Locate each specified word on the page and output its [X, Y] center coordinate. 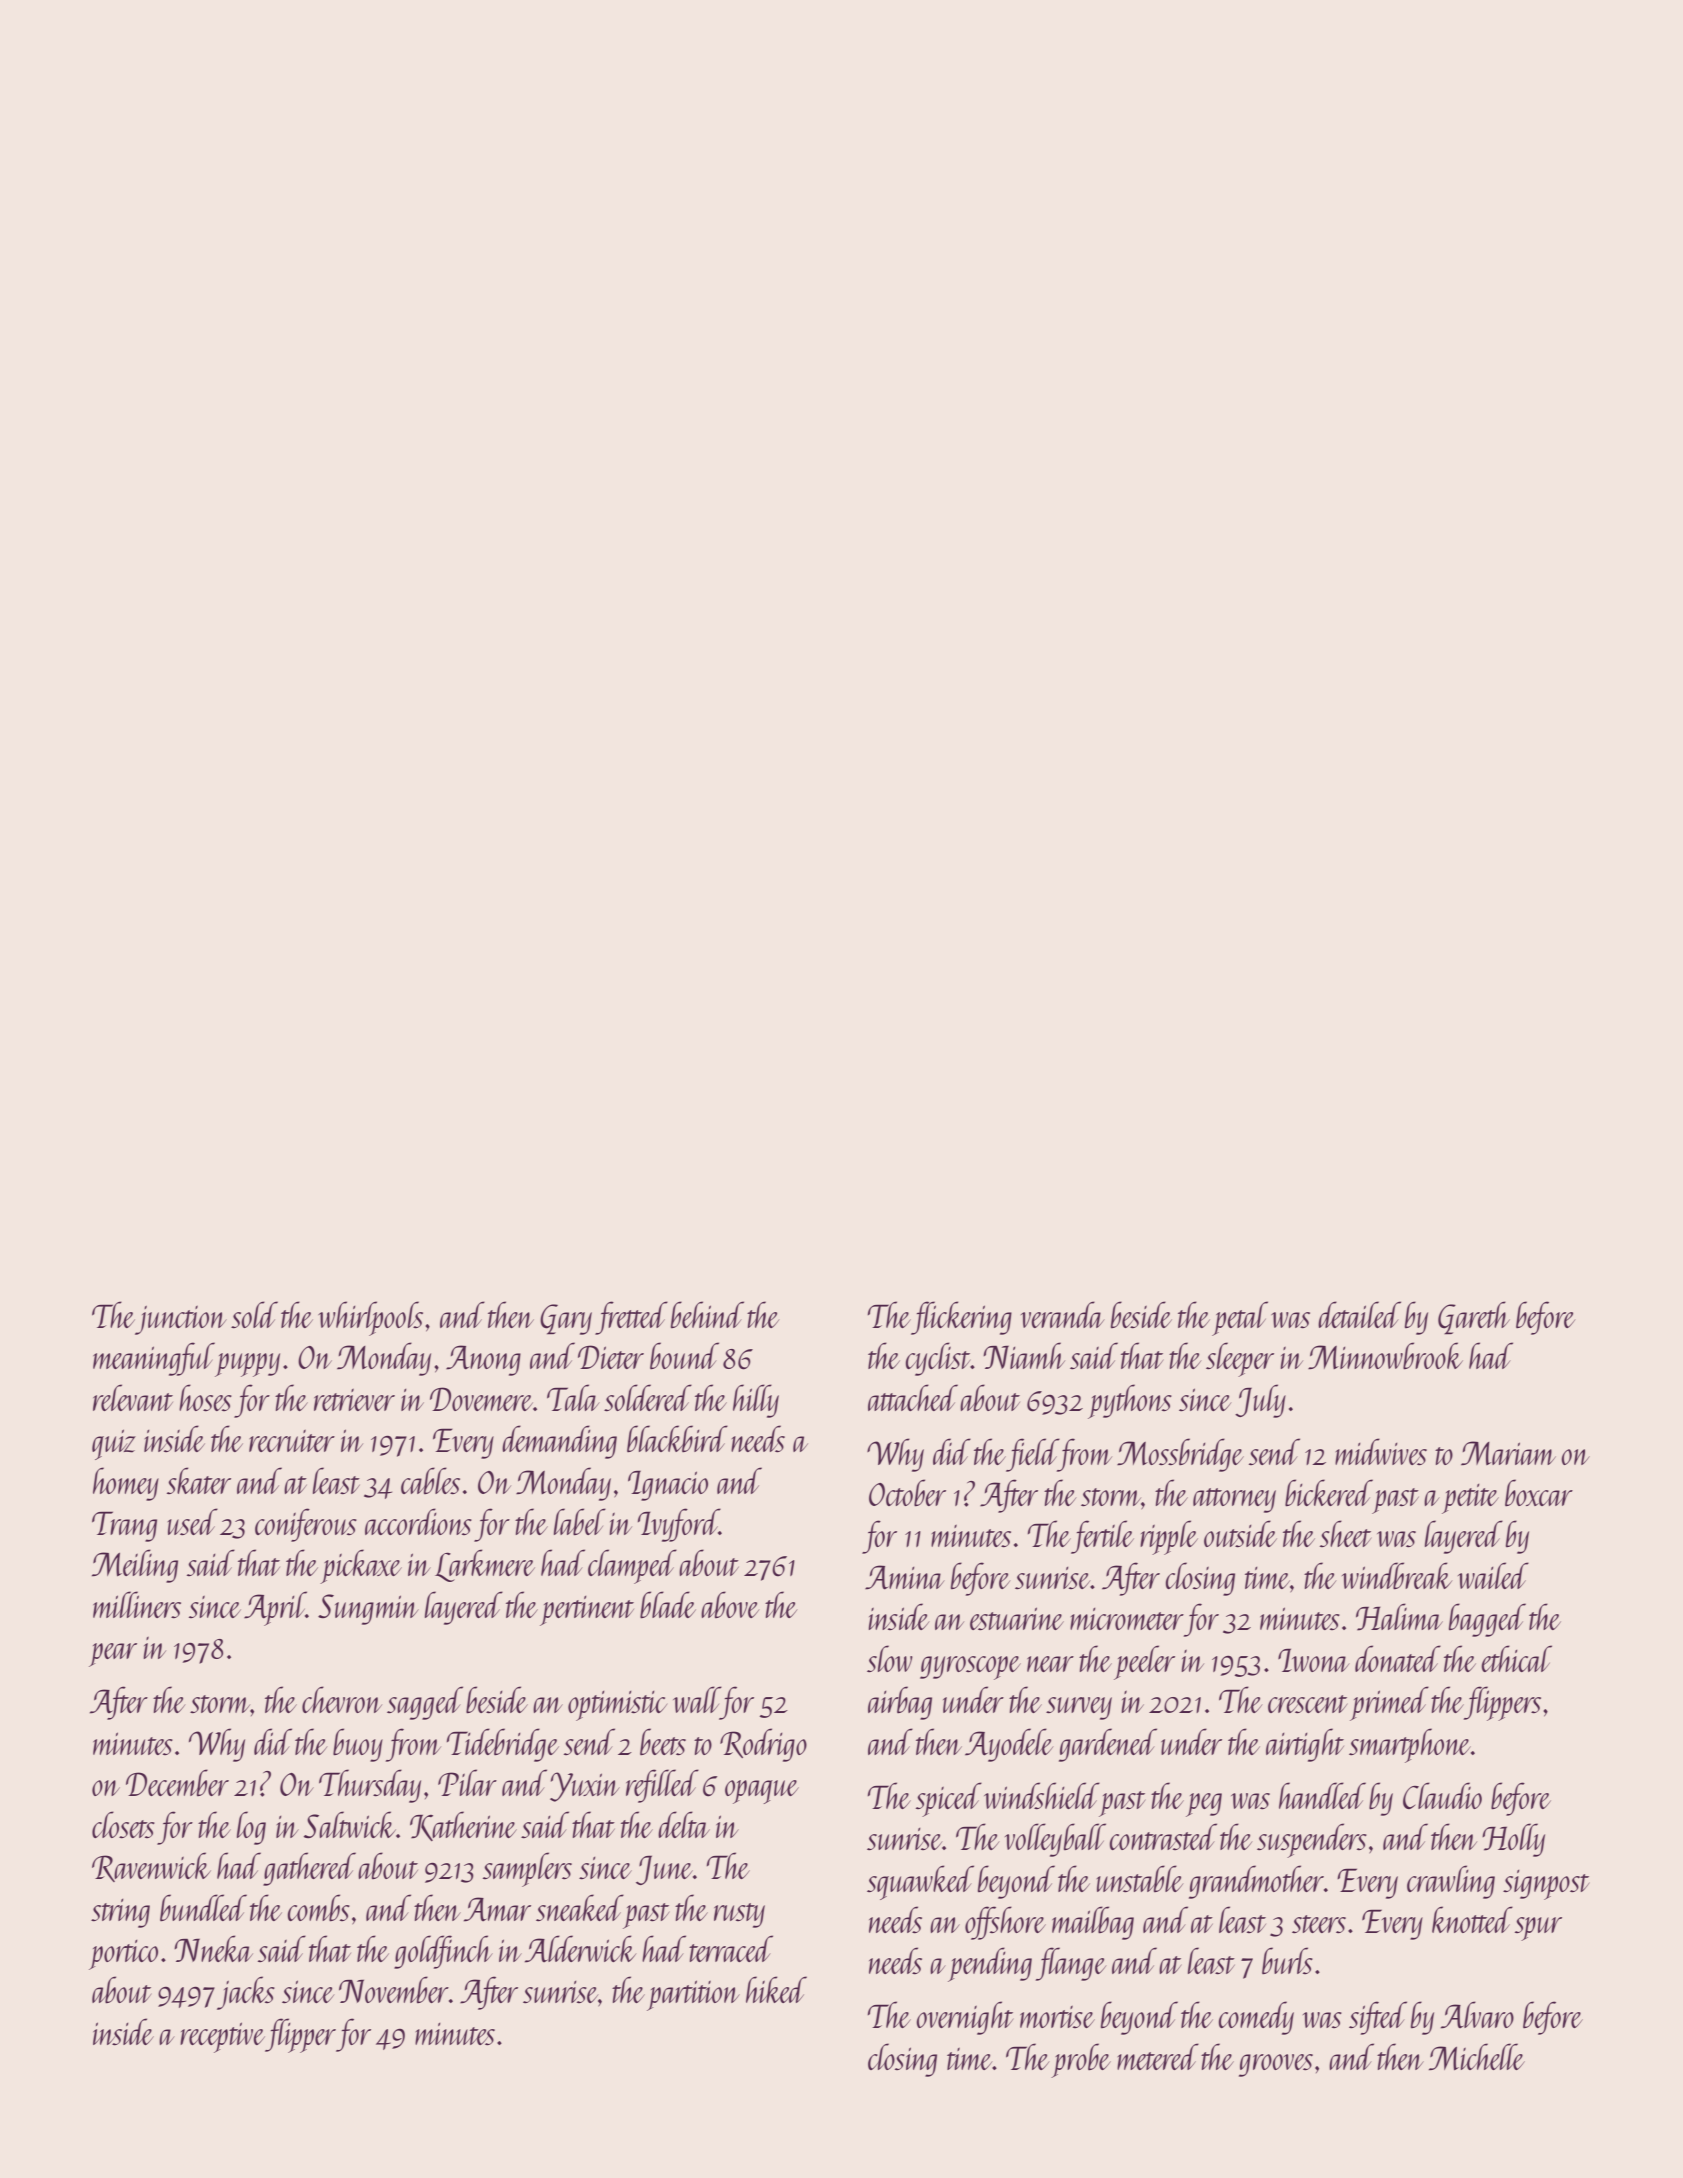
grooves [1276, 2065]
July [1260, 1401]
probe [1081, 2060]
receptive [222, 2037]
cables [430, 1480]
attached [913, 1397]
